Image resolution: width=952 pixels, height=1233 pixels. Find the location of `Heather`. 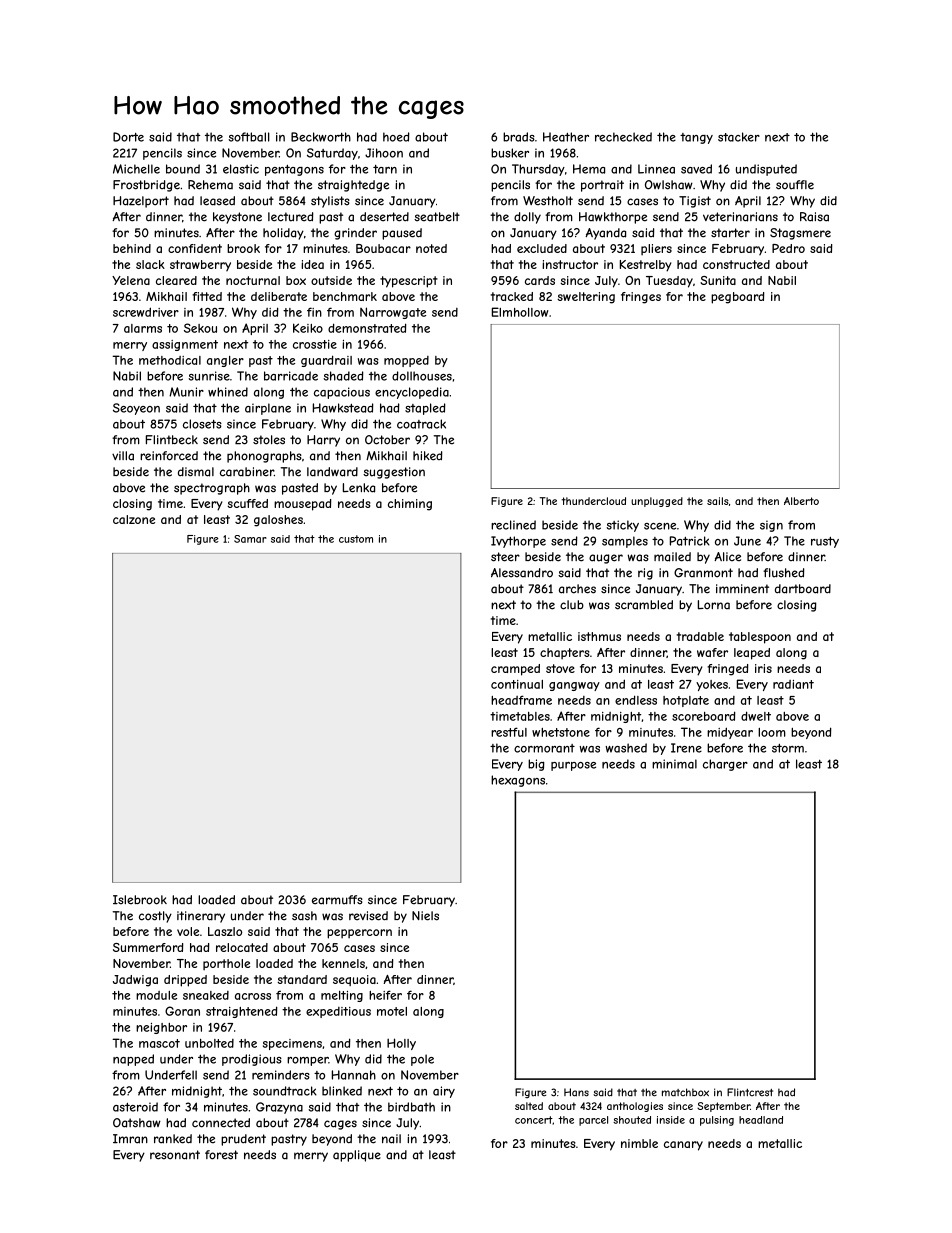

Heather is located at coordinates (566, 137).
